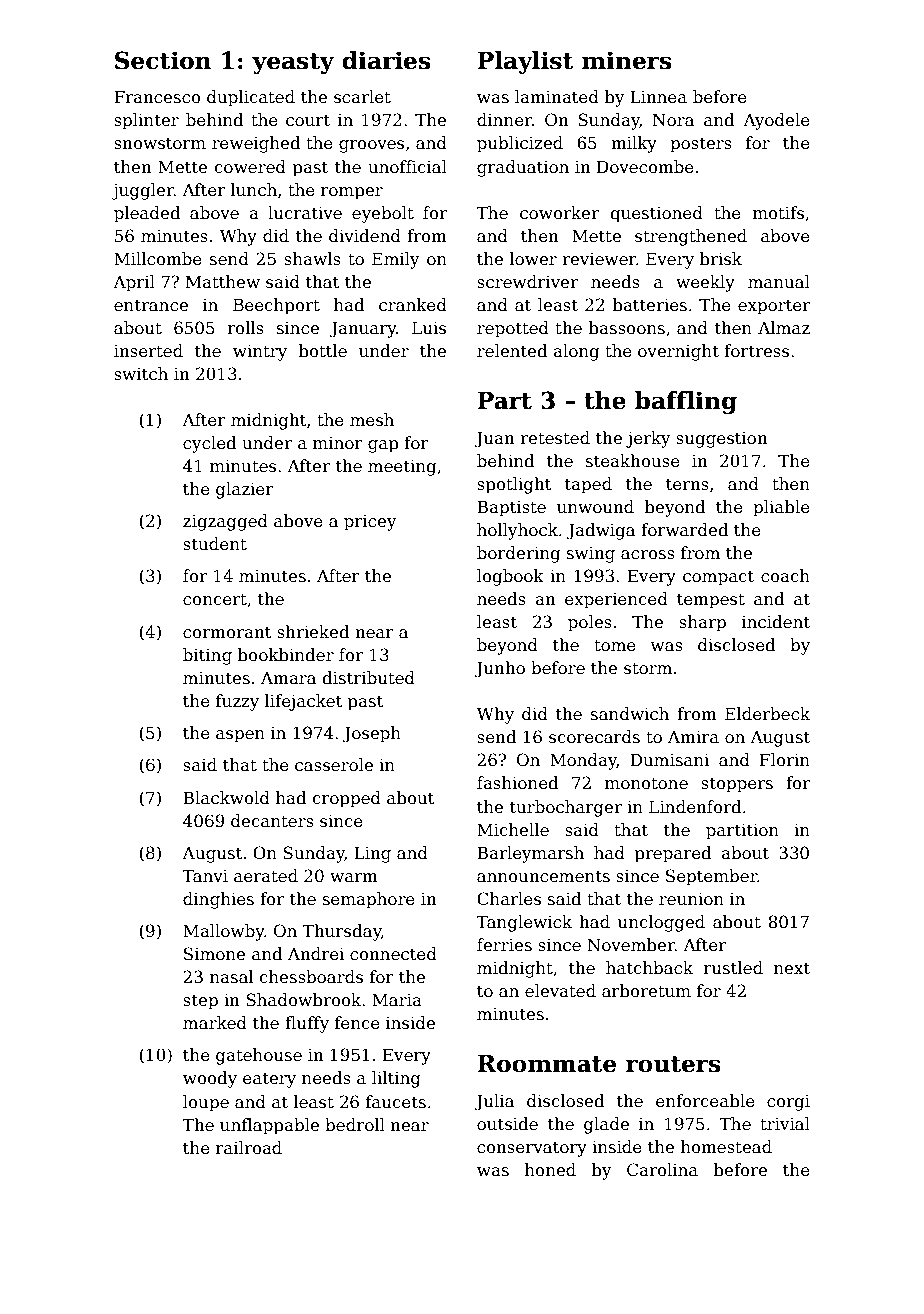 This image has width=924, height=1314. I want to click on along, so click(576, 352).
